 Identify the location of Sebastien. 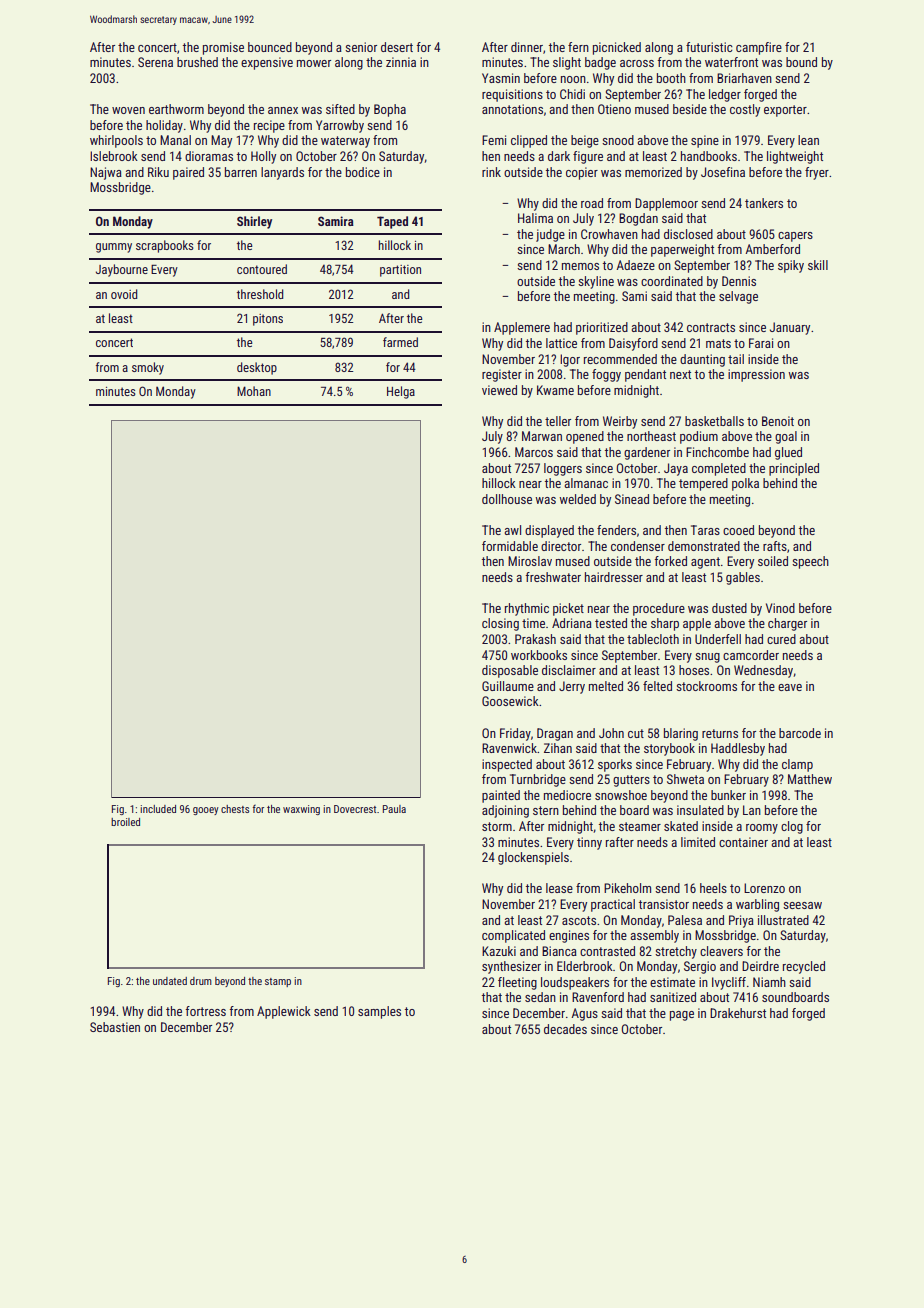
(115, 1027).
